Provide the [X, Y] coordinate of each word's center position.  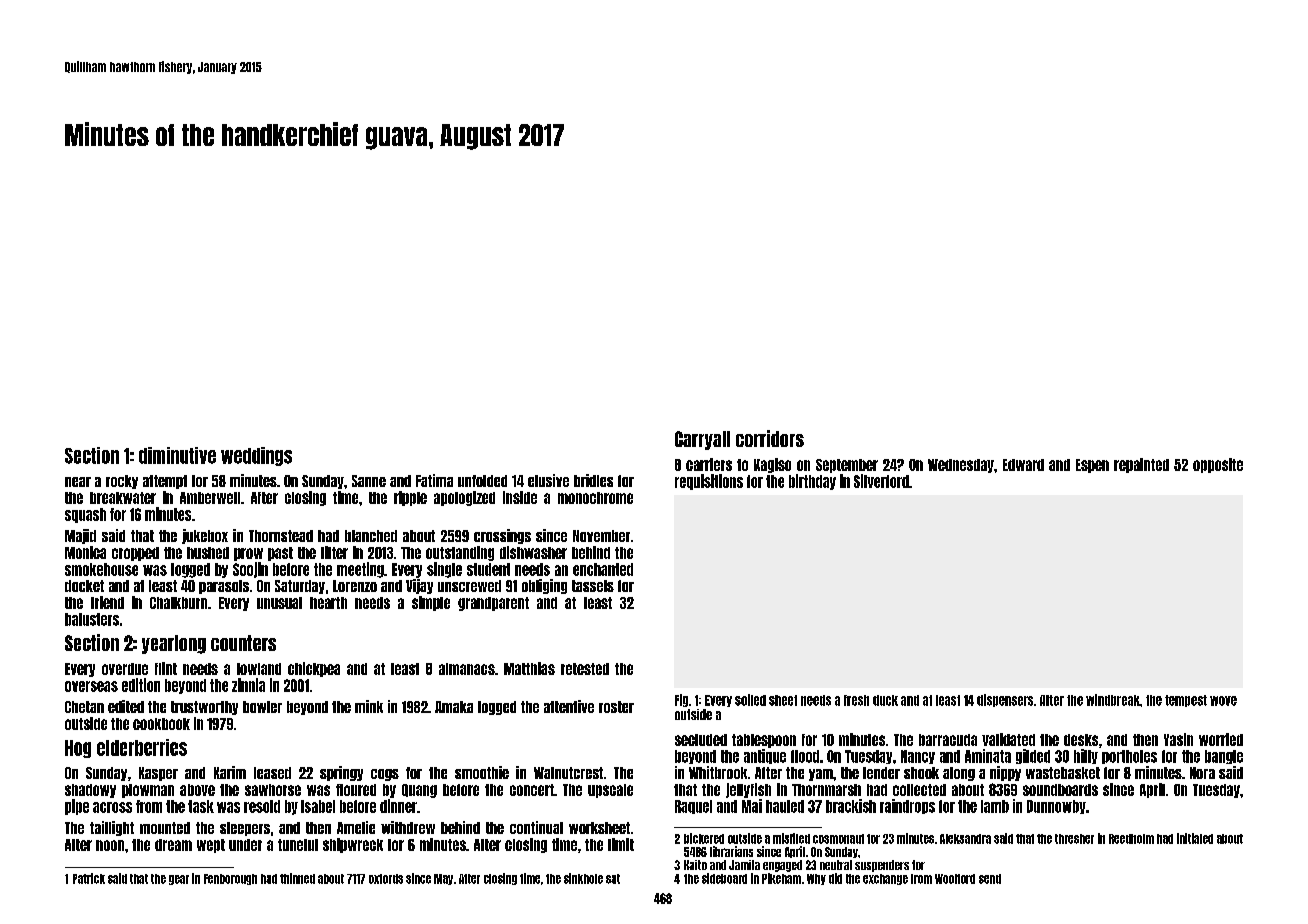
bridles [593, 480]
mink [369, 706]
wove [1223, 701]
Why [816, 879]
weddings [256, 456]
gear [179, 880]
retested [585, 669]
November [601, 536]
